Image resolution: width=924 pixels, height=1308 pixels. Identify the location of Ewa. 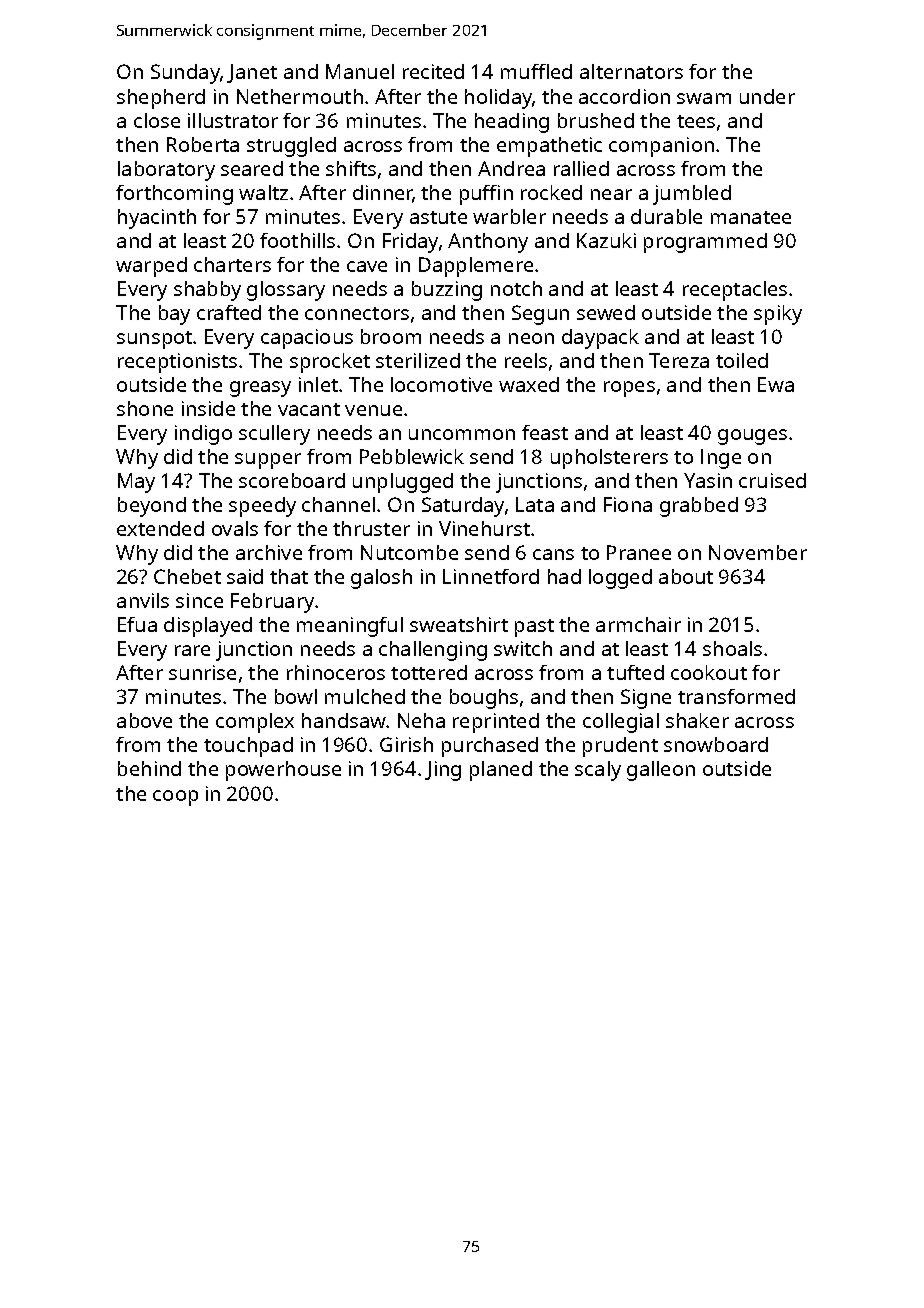
(776, 384).
